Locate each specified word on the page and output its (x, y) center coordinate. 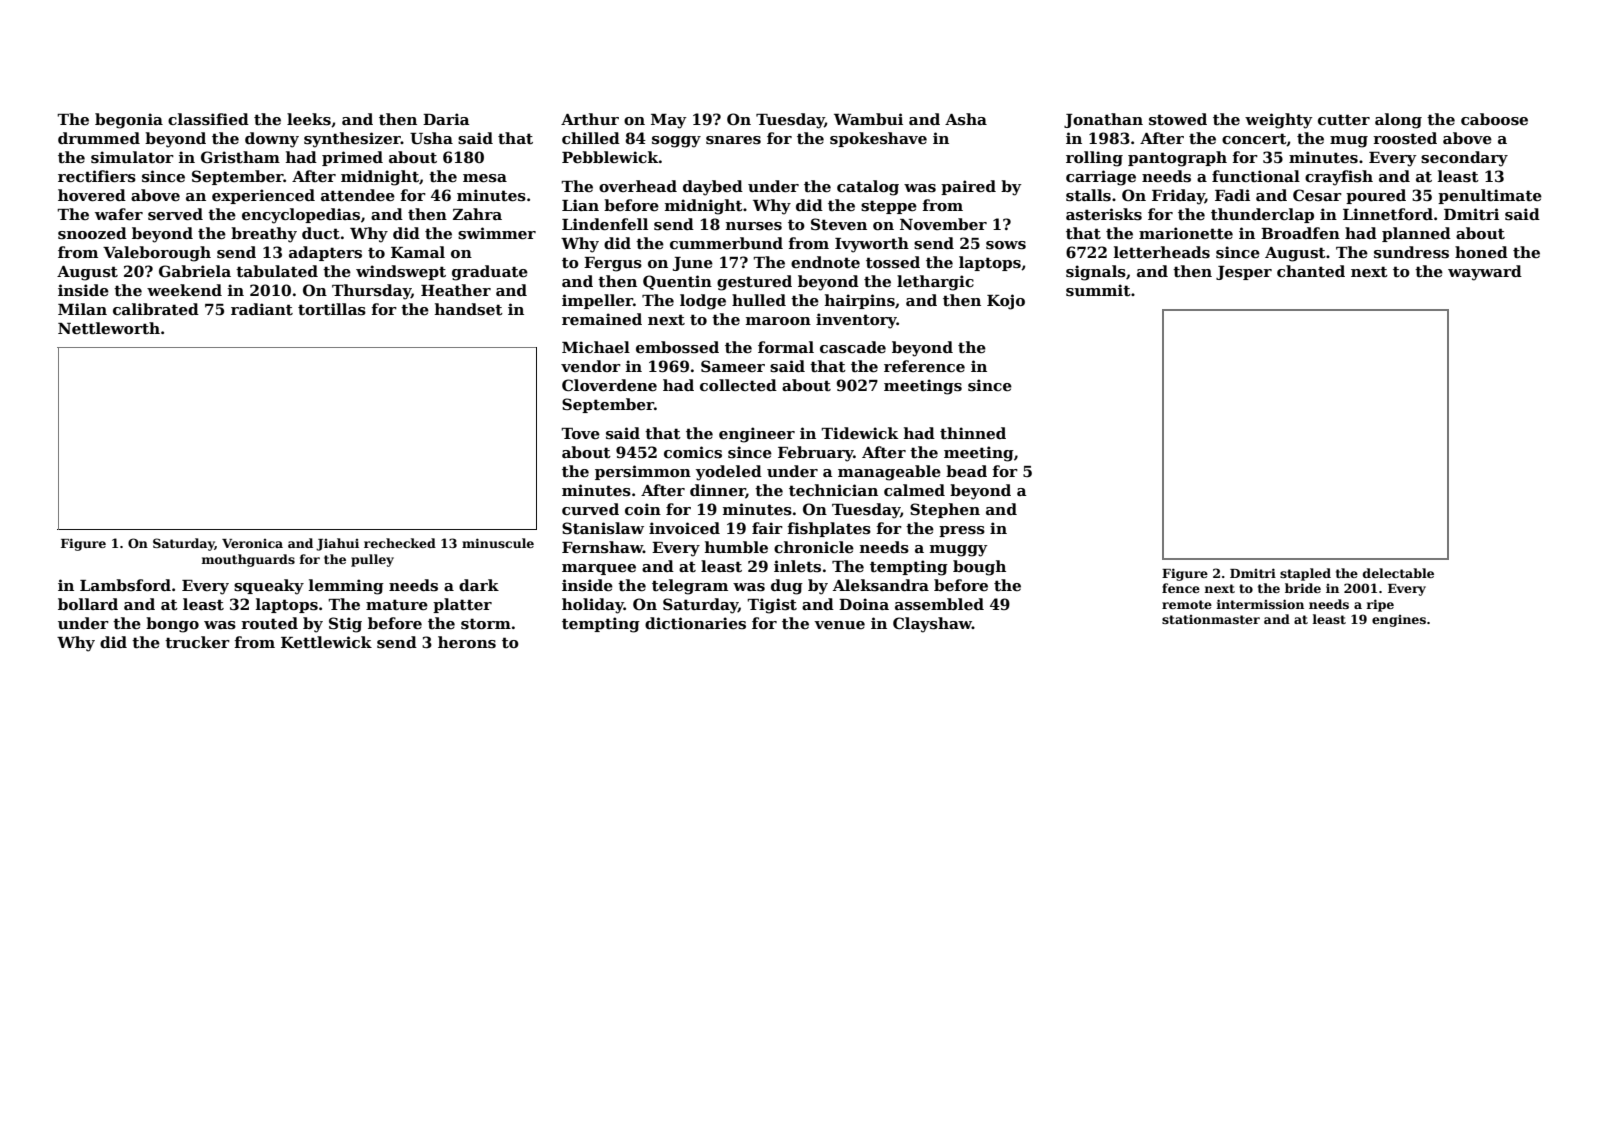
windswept (401, 272)
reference (924, 366)
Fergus (613, 264)
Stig (345, 625)
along (1398, 121)
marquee (599, 569)
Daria (446, 119)
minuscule (498, 543)
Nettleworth (109, 328)
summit (1098, 290)
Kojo (1006, 302)
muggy (959, 551)
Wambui (868, 119)
